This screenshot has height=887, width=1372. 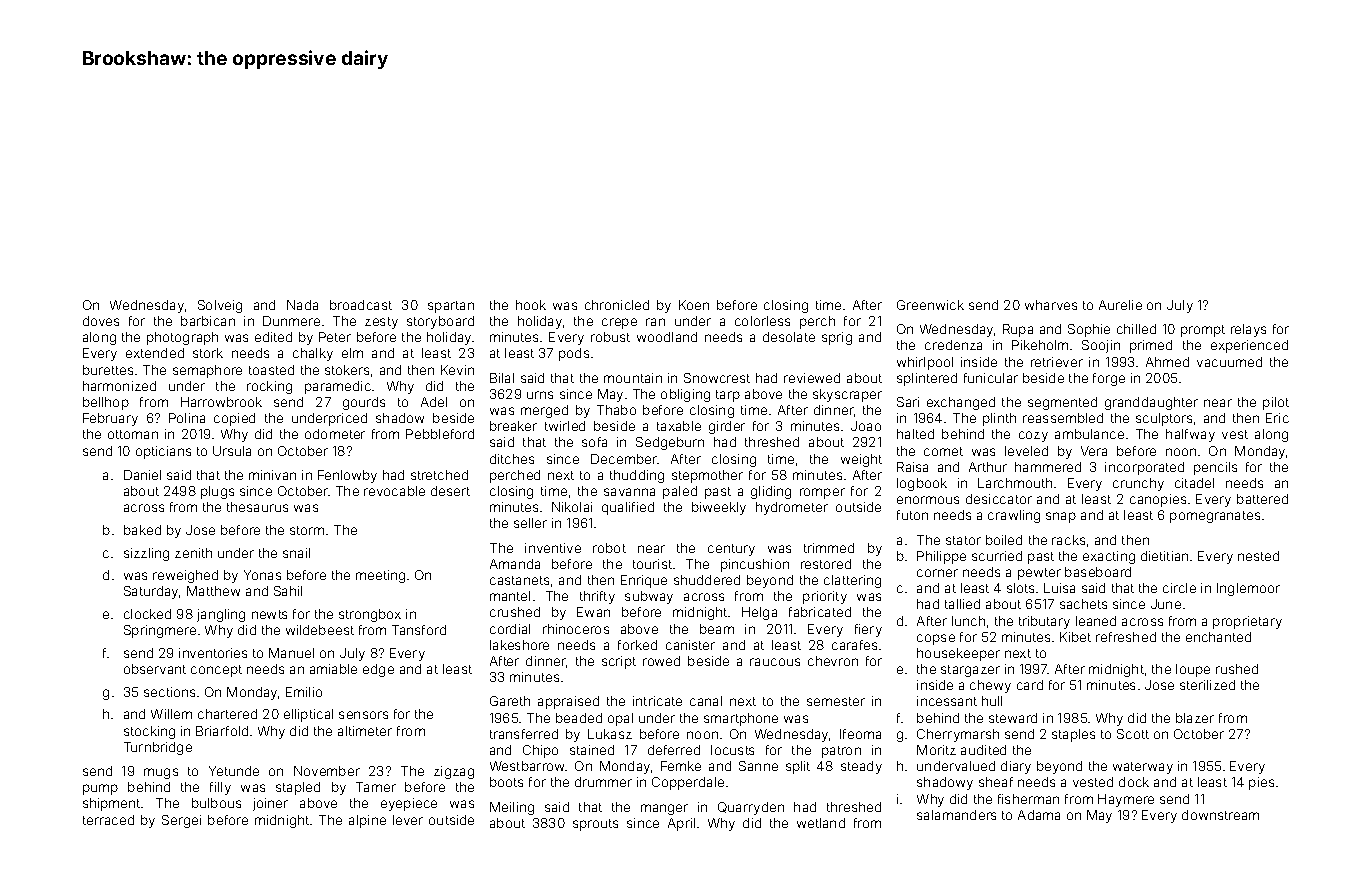 I want to click on Kibet, so click(x=1075, y=637).
